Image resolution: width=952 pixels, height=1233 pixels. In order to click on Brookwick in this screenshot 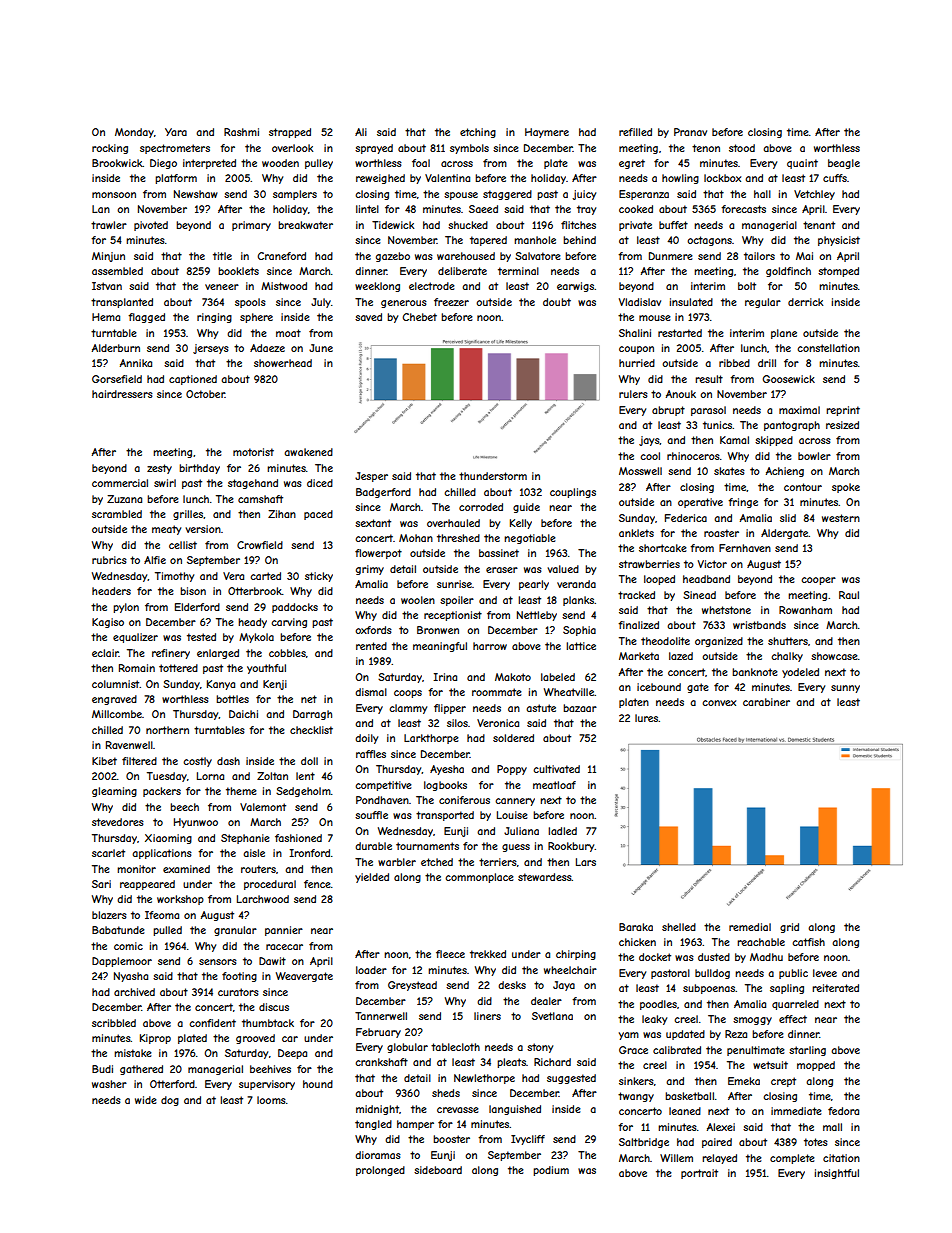, I will do `click(117, 163)`.
